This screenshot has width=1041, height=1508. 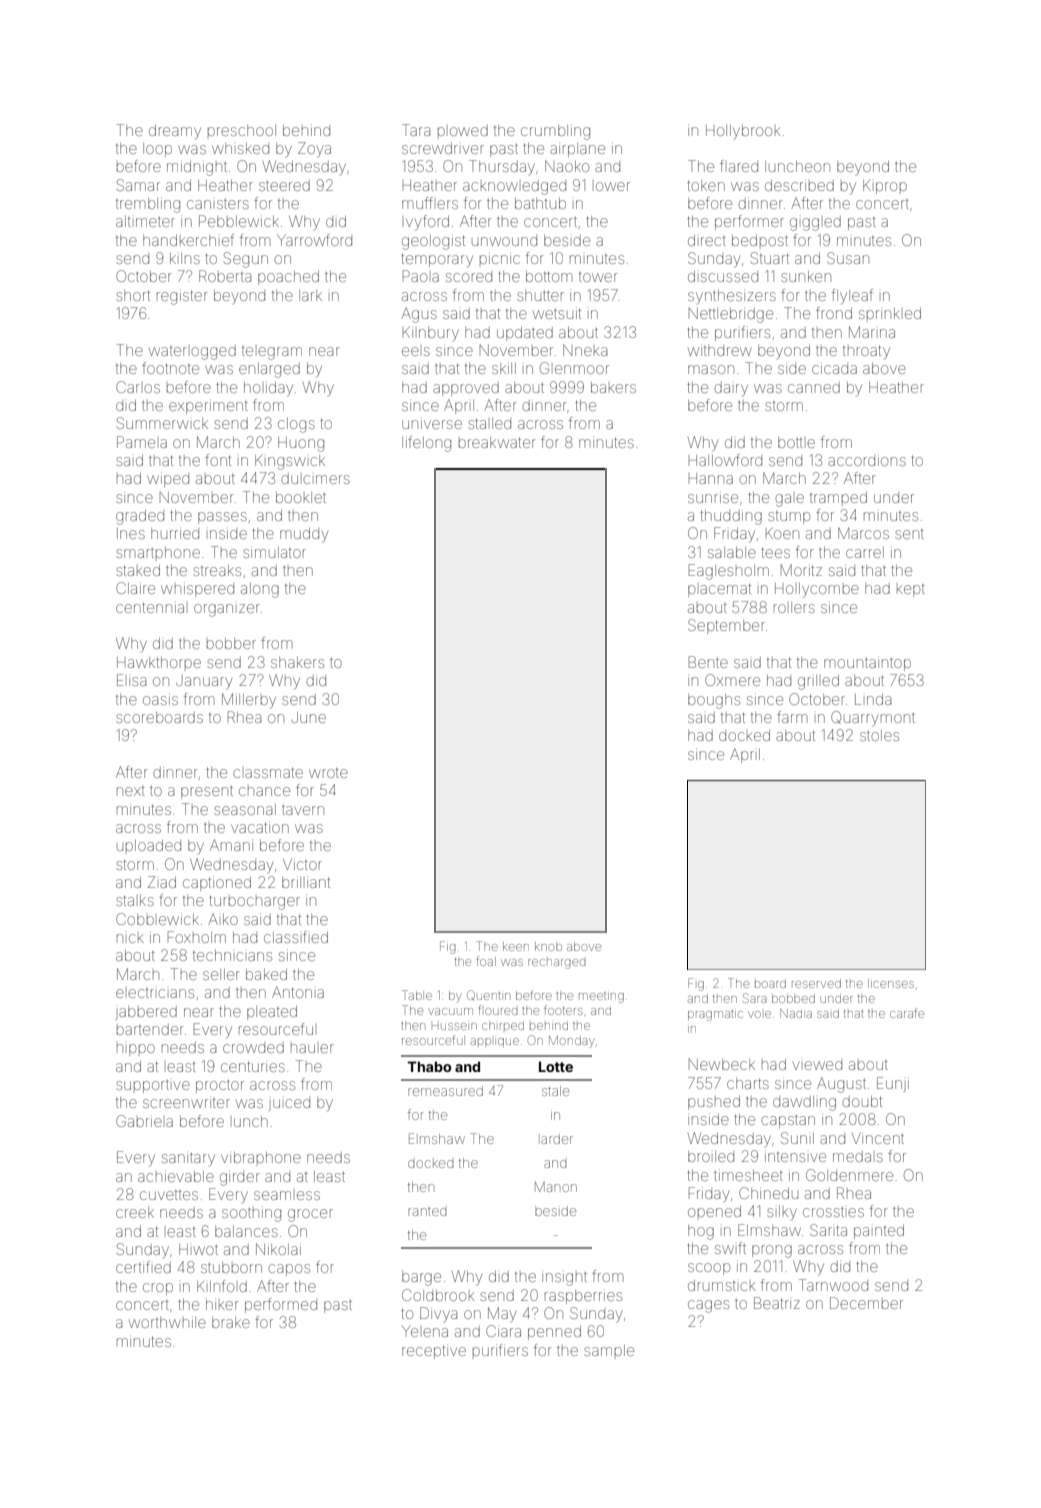 I want to click on Hallowford, so click(x=725, y=460).
